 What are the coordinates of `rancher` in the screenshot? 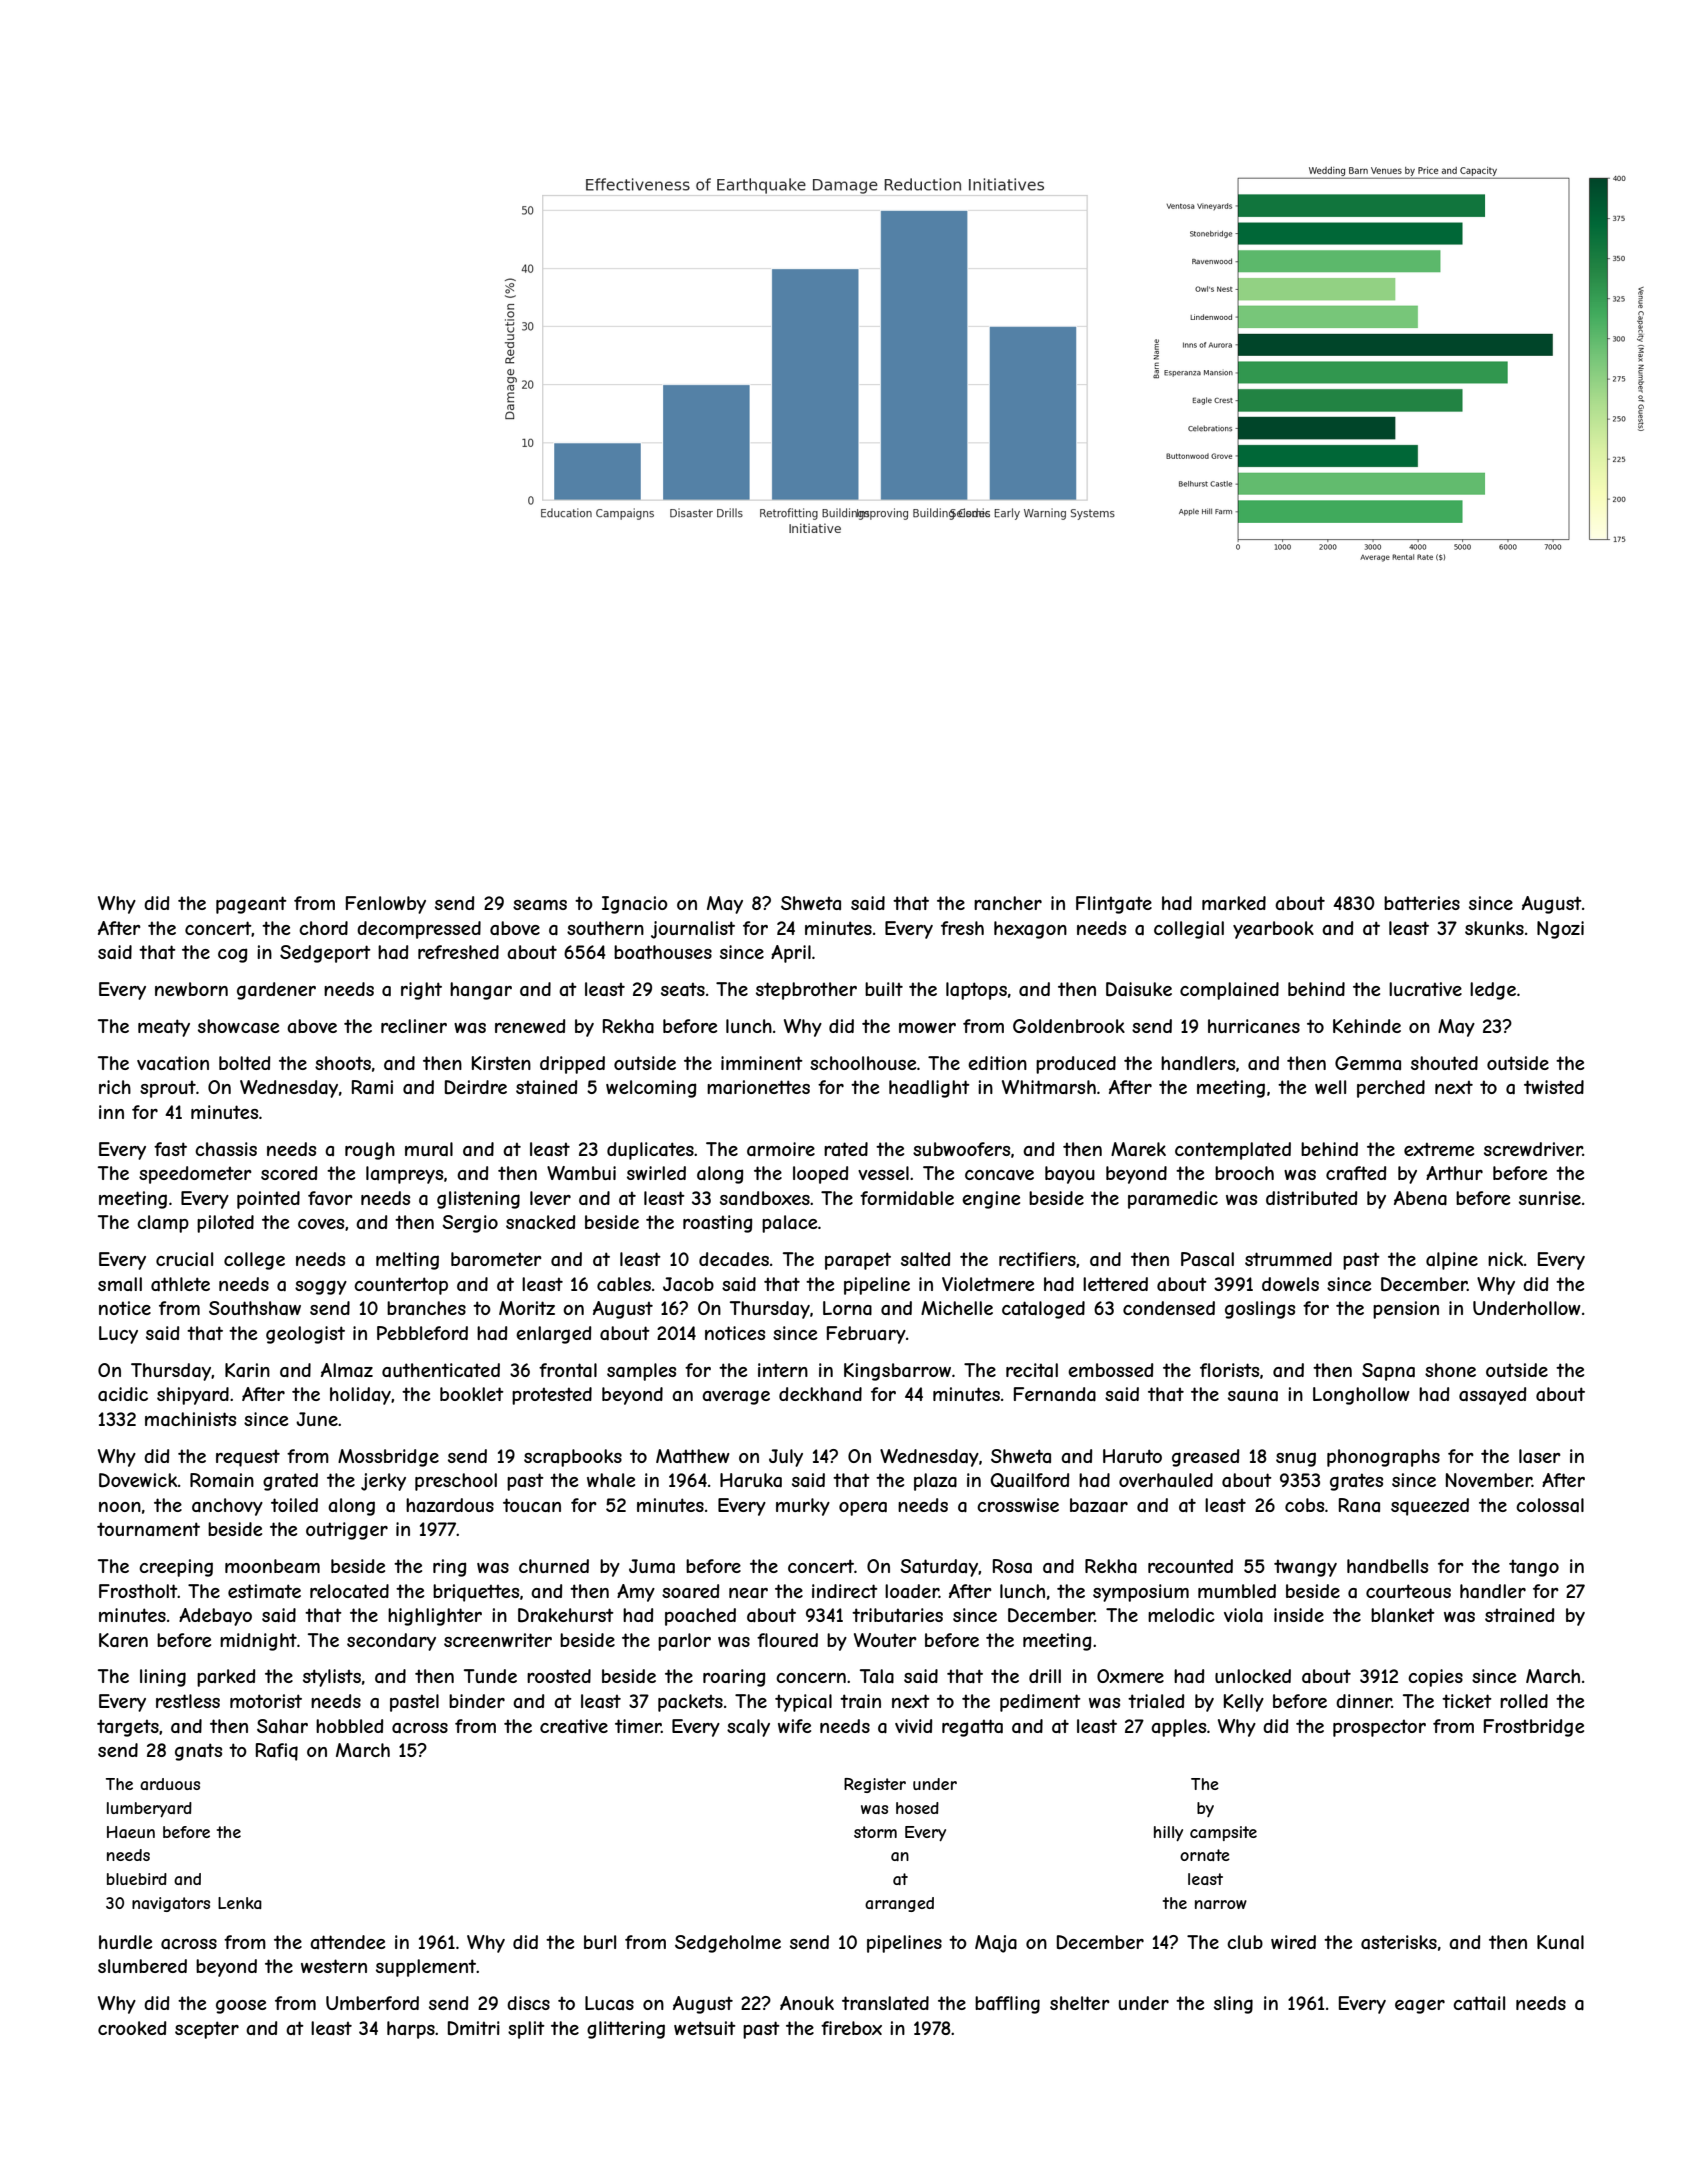 It's located at (1008, 903).
